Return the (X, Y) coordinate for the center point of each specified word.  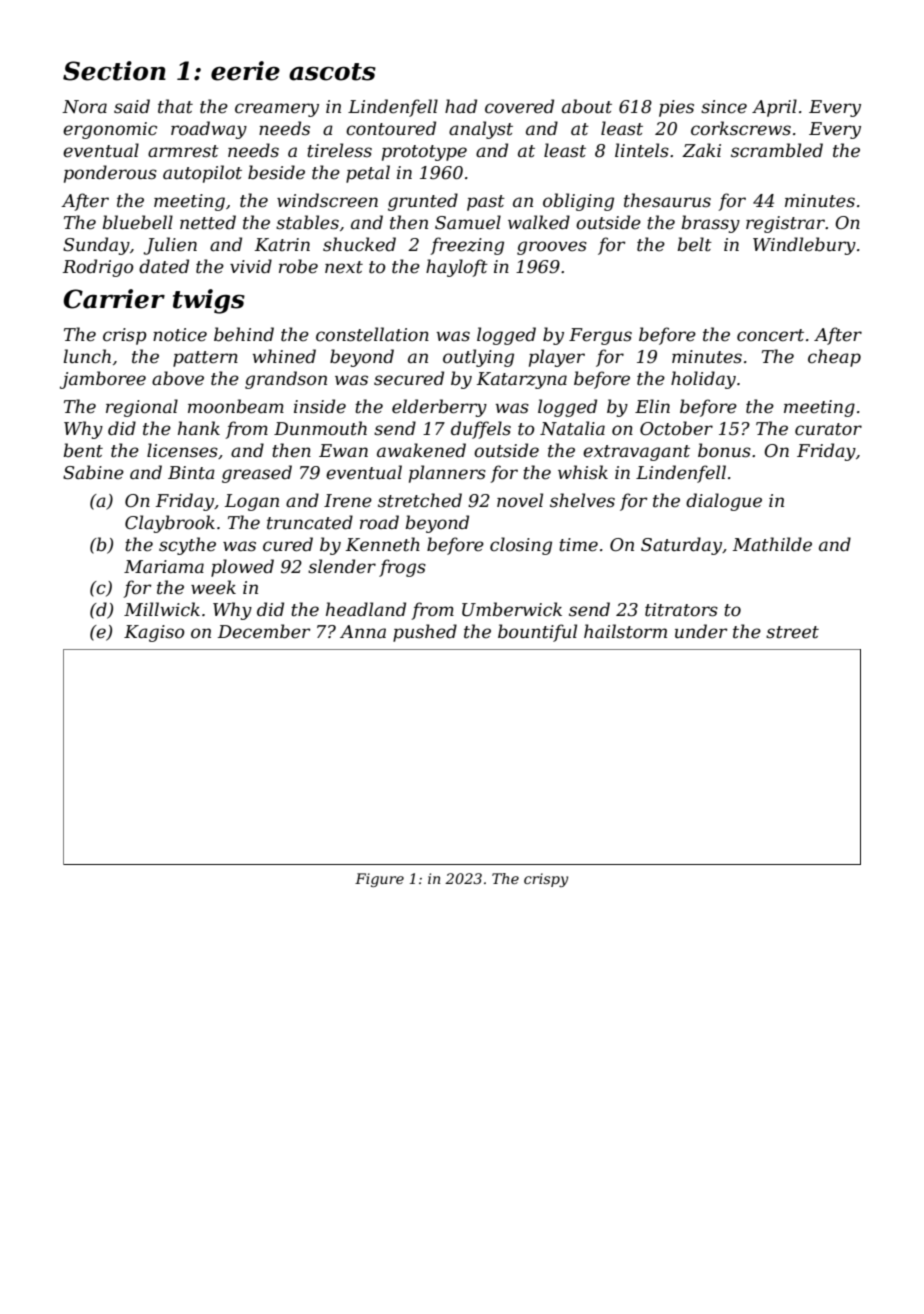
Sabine (93, 472)
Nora (84, 106)
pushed (425, 633)
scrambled (777, 150)
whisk (583, 472)
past (486, 203)
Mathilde (772, 544)
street (792, 632)
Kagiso (154, 633)
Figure (379, 880)
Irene (348, 501)
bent (83, 450)
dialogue (724, 502)
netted (208, 222)
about (587, 106)
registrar (785, 224)
